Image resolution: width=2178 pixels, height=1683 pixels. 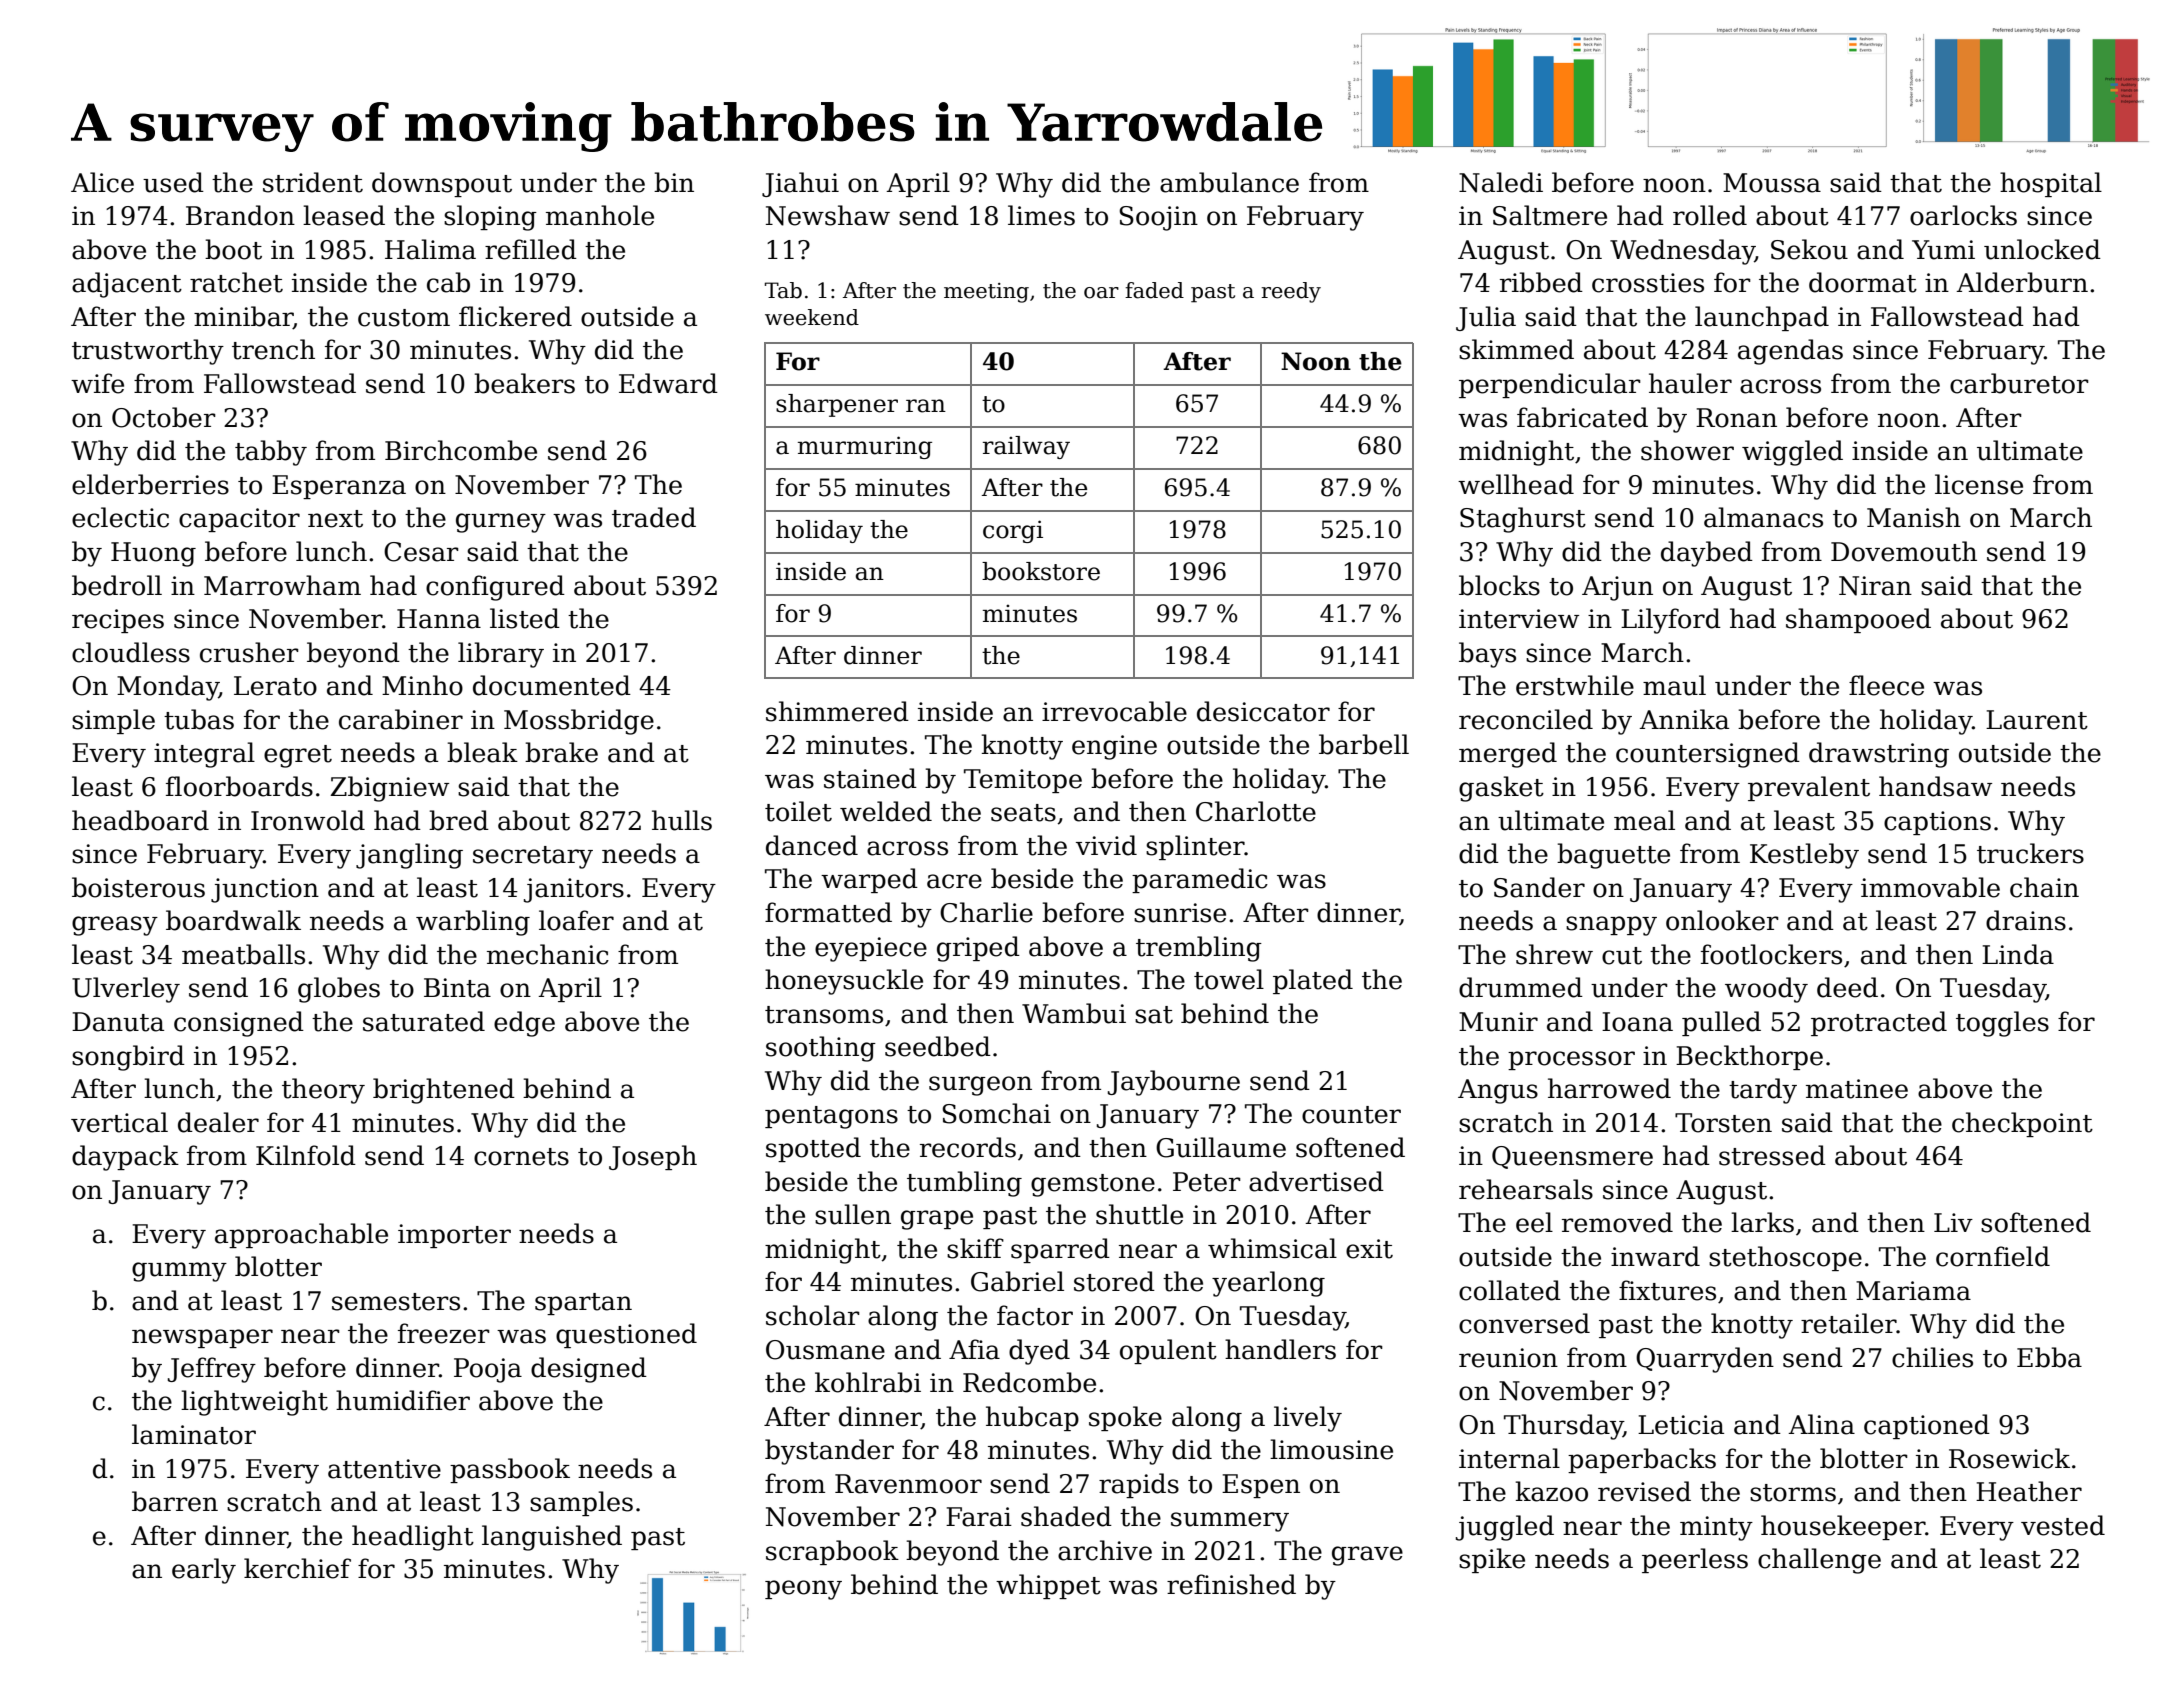 What do you see at coordinates (204, 1571) in the document?
I see `early` at bounding box center [204, 1571].
